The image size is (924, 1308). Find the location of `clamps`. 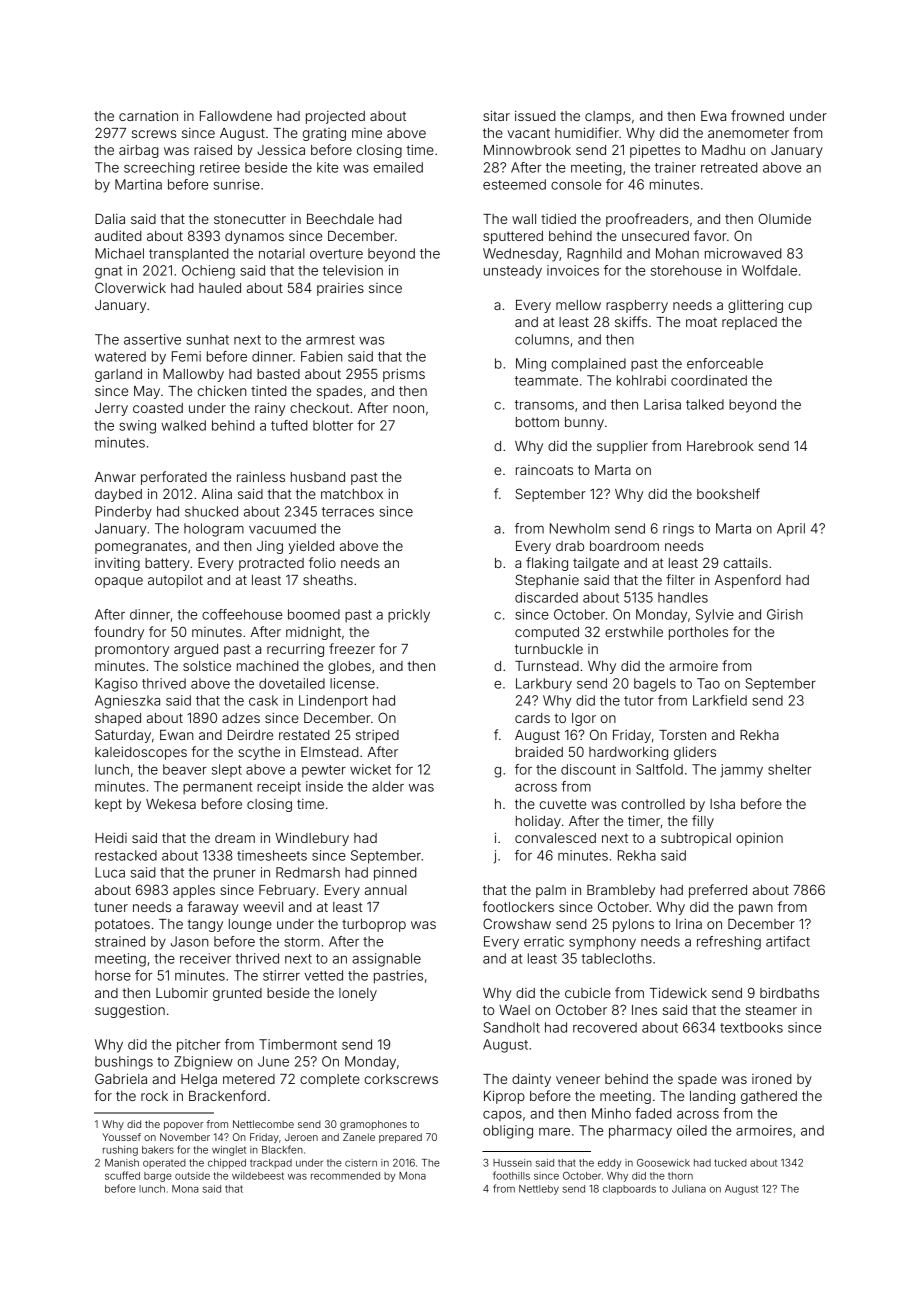

clamps is located at coordinates (608, 117).
